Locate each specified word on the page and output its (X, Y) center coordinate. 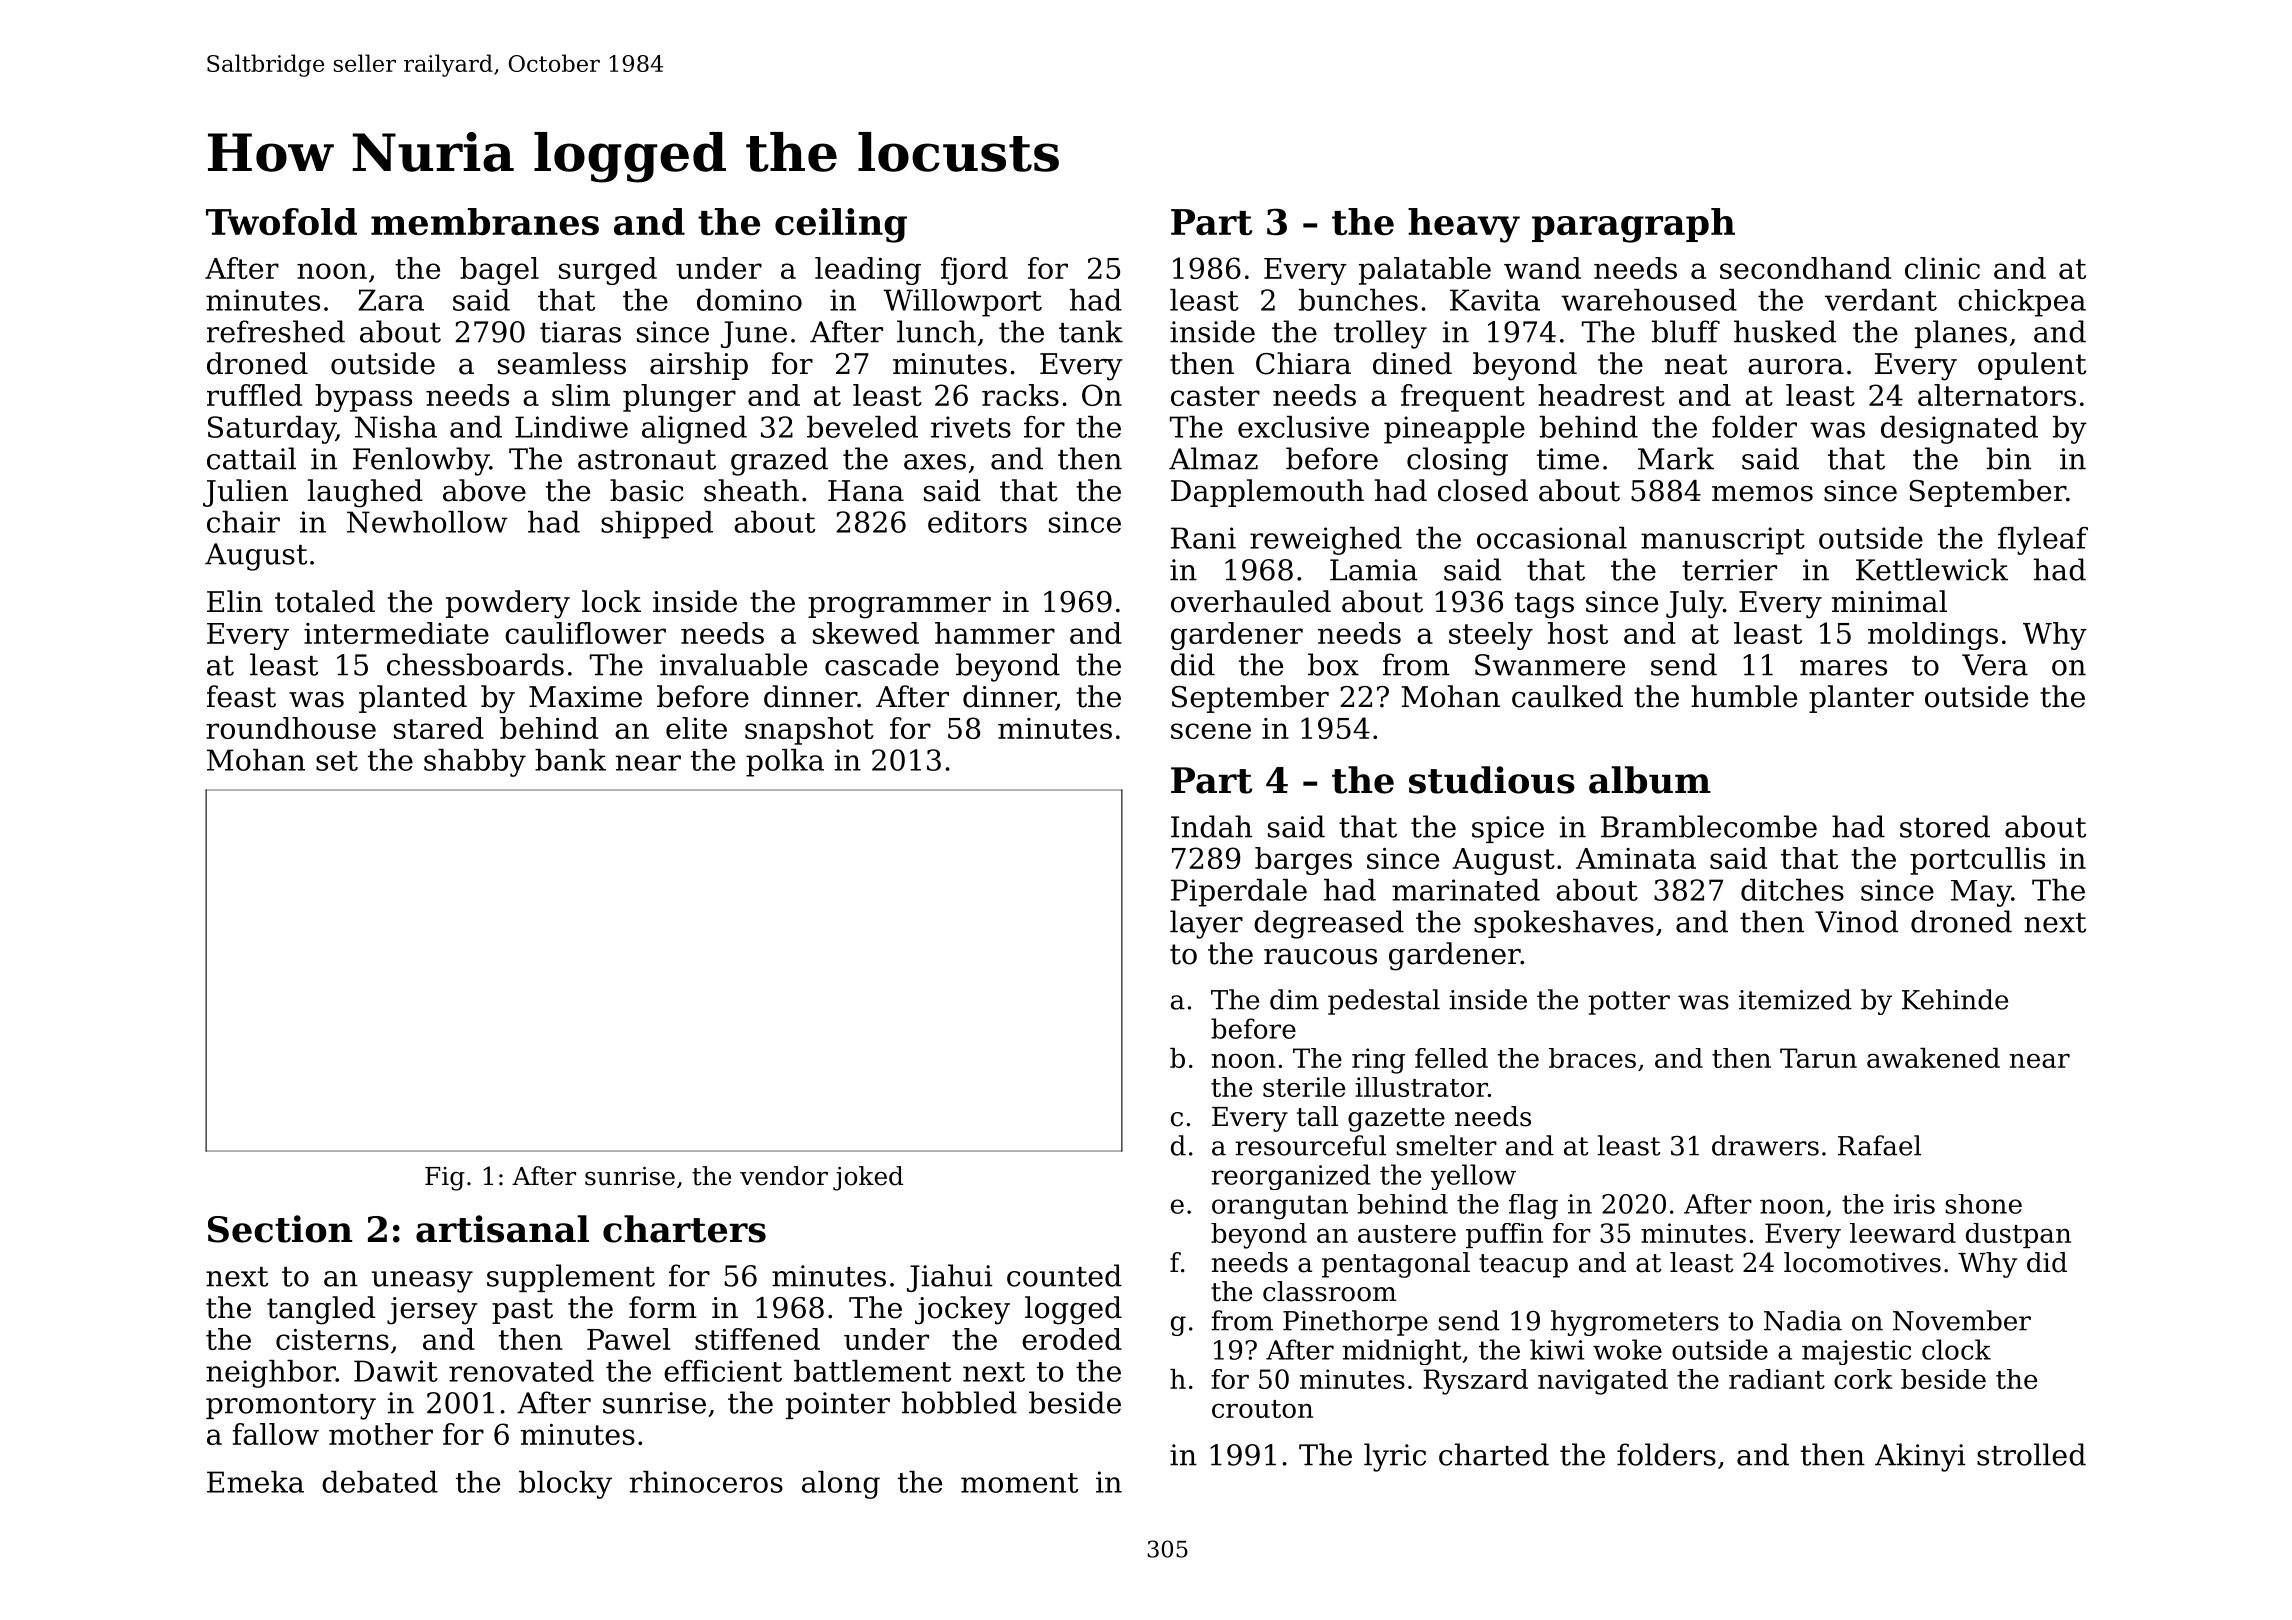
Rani (1203, 538)
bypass (363, 398)
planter (1861, 699)
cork (1863, 1379)
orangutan (1280, 1207)
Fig (445, 1179)
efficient (723, 1371)
